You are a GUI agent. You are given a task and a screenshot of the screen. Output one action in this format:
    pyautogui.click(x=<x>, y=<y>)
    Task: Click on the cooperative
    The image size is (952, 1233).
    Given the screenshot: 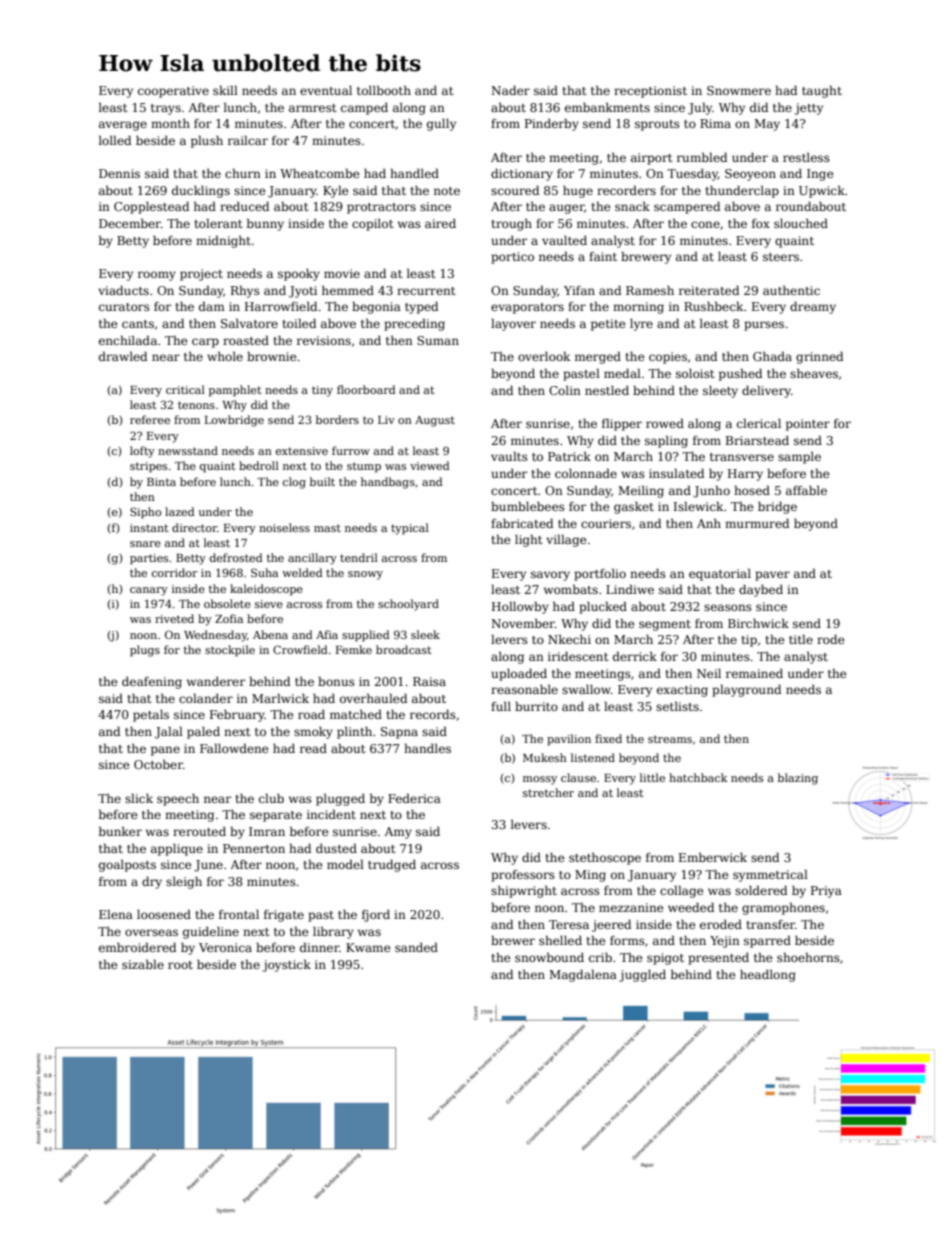 What is the action you would take?
    pyautogui.click(x=173, y=92)
